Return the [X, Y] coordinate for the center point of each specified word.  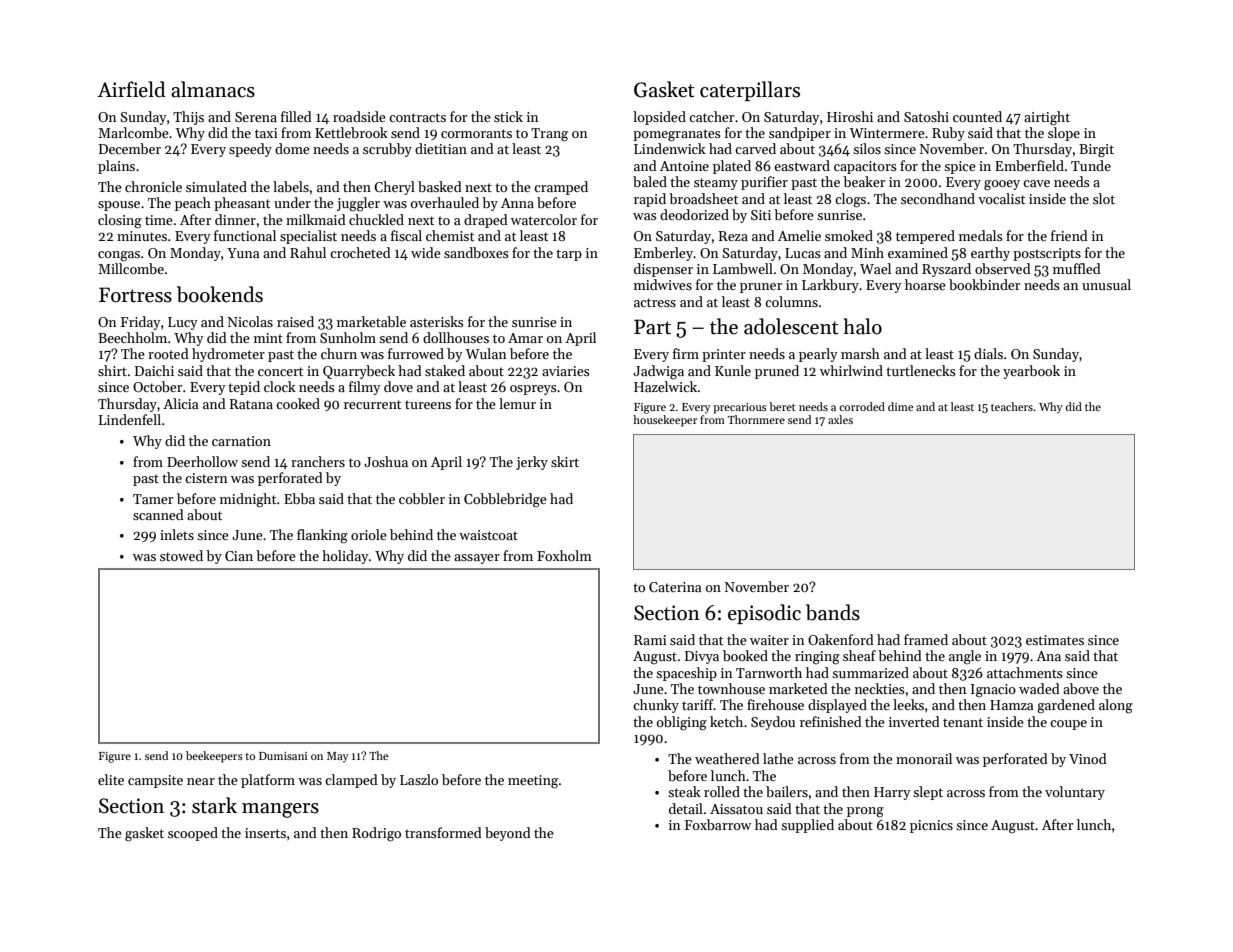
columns [791, 301]
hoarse [925, 284]
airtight [1047, 118]
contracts [417, 117]
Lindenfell [130, 419]
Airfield [131, 89]
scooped [193, 834]
